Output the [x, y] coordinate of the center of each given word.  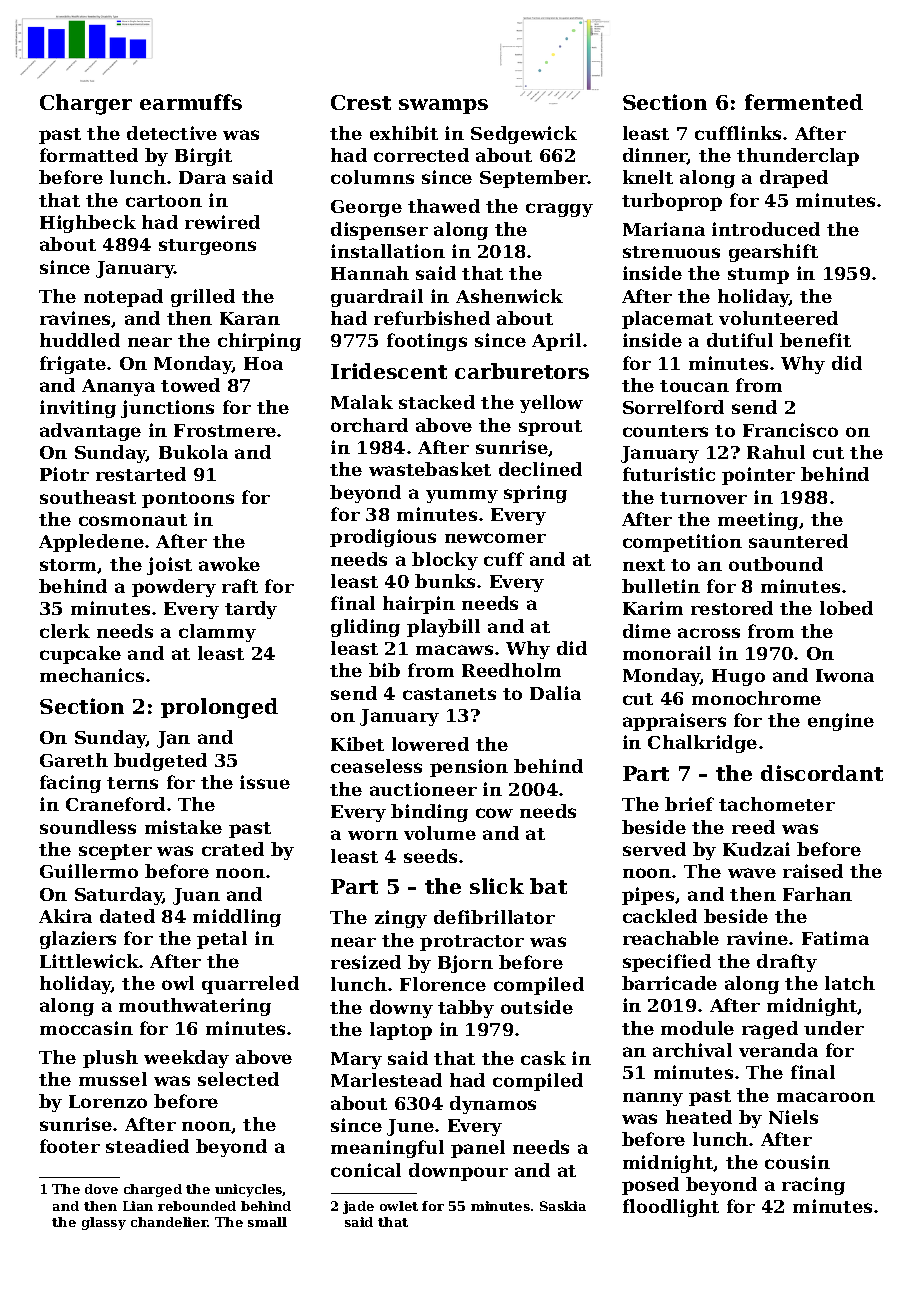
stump [758, 276]
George [366, 208]
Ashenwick [509, 296]
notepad [123, 298]
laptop [401, 1031]
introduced [766, 229]
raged [770, 1030]
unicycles [249, 1190]
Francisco [790, 430]
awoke [229, 564]
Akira [65, 916]
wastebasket [430, 469]
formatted [89, 155]
